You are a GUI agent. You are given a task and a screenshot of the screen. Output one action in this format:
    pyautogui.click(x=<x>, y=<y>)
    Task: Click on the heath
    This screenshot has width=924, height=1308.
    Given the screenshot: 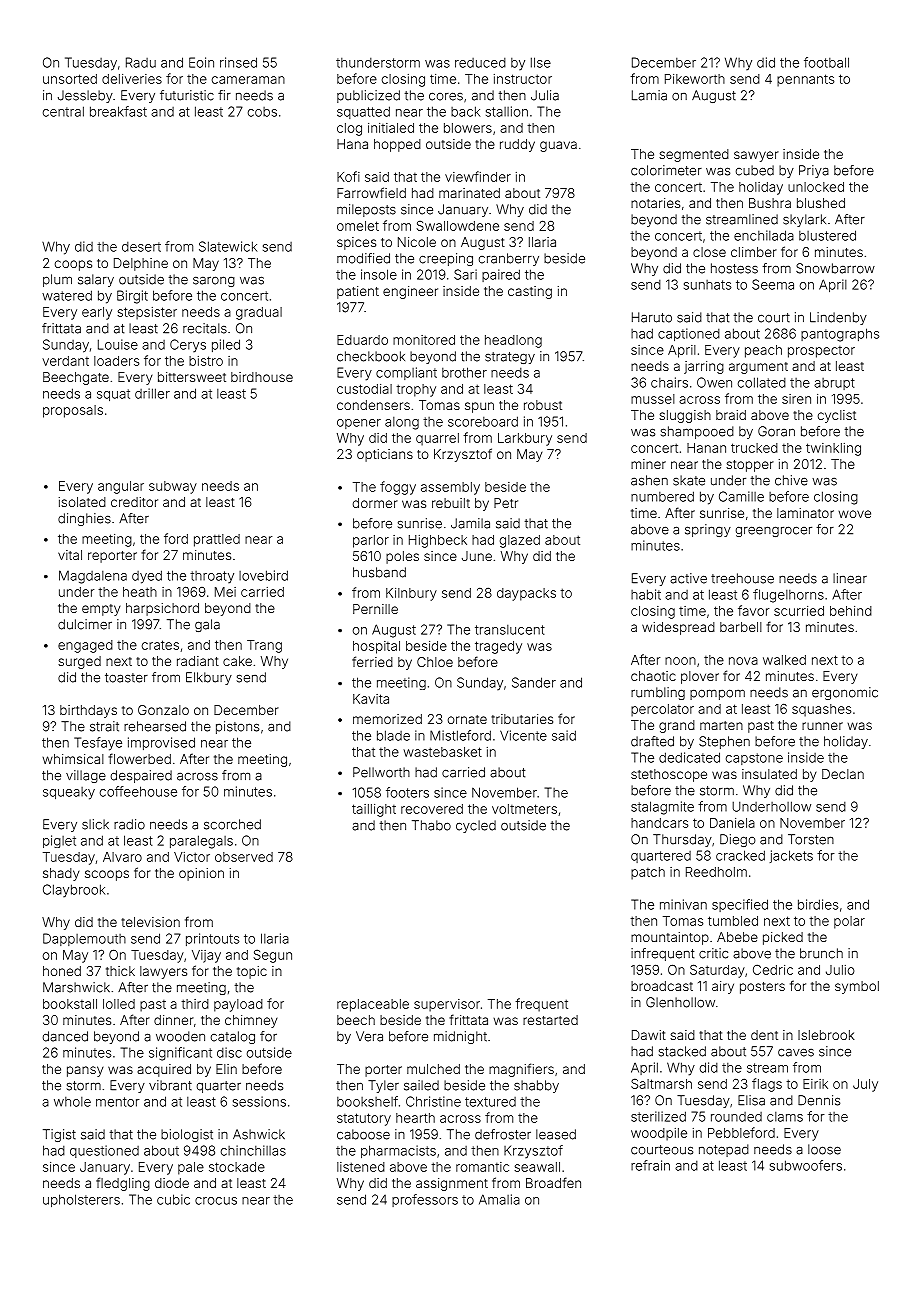 What is the action you would take?
    pyautogui.click(x=140, y=592)
